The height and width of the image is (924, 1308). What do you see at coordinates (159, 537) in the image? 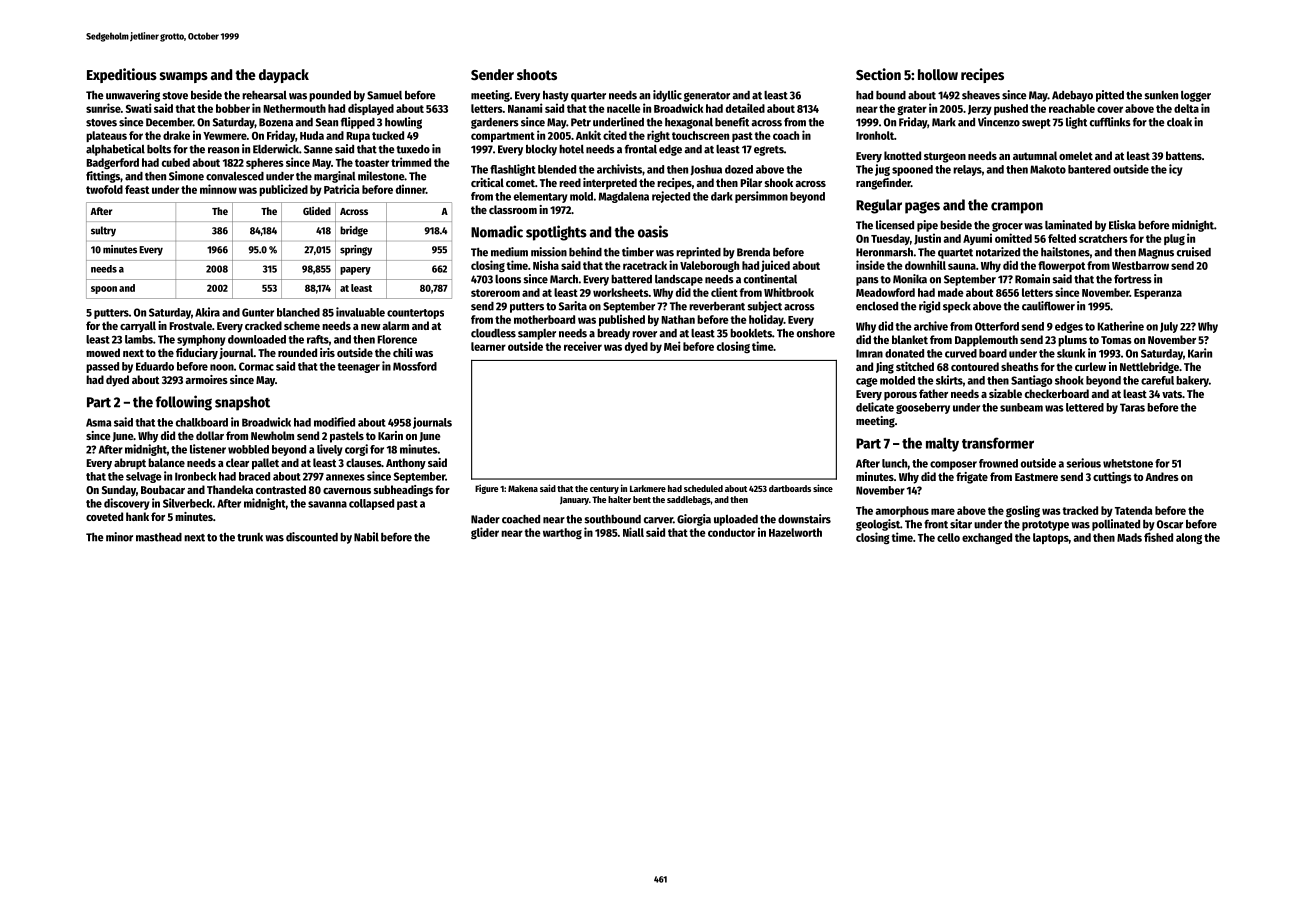
I see `masthead` at bounding box center [159, 537].
